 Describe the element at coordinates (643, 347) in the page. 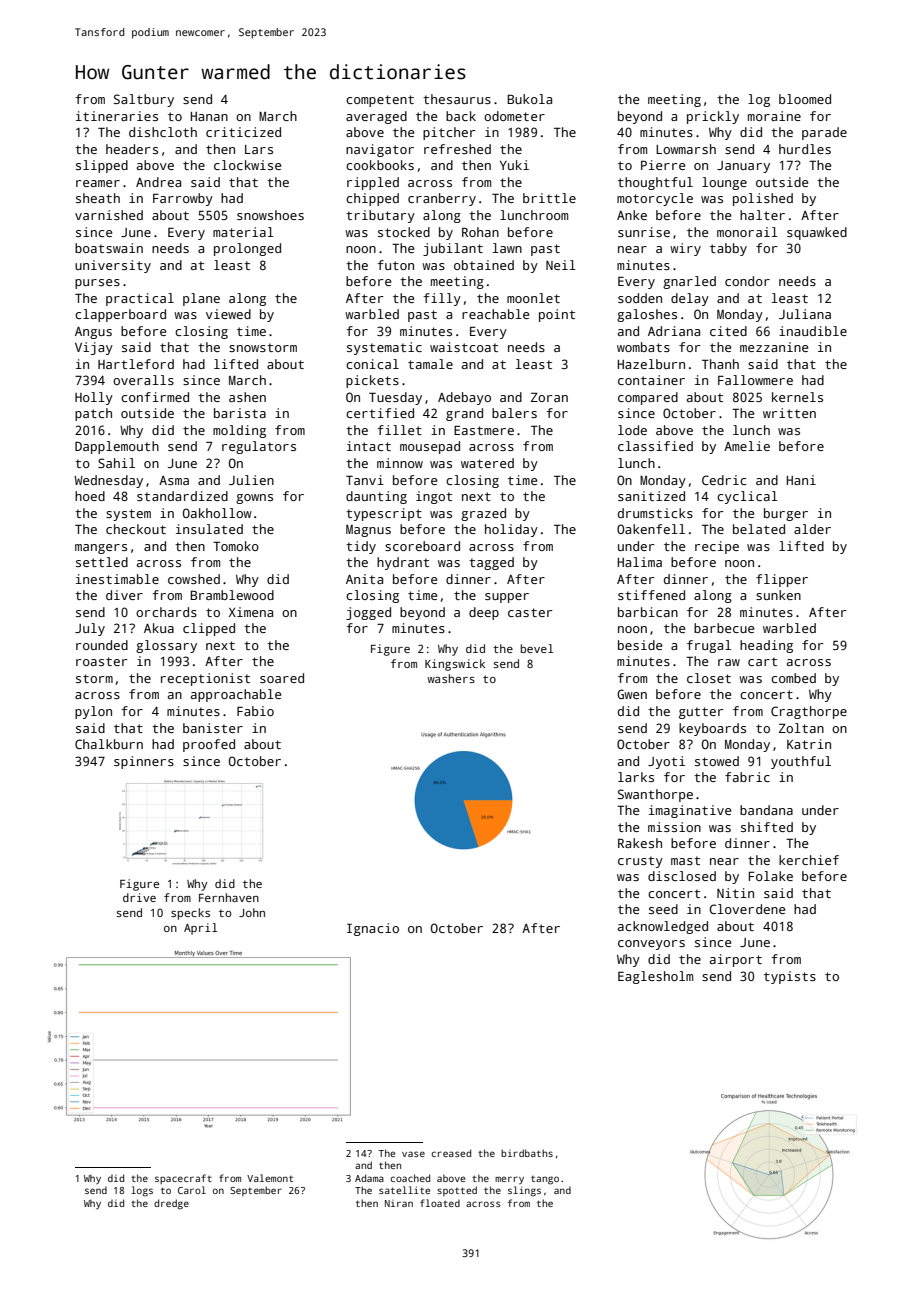

I see `wombats` at that location.
